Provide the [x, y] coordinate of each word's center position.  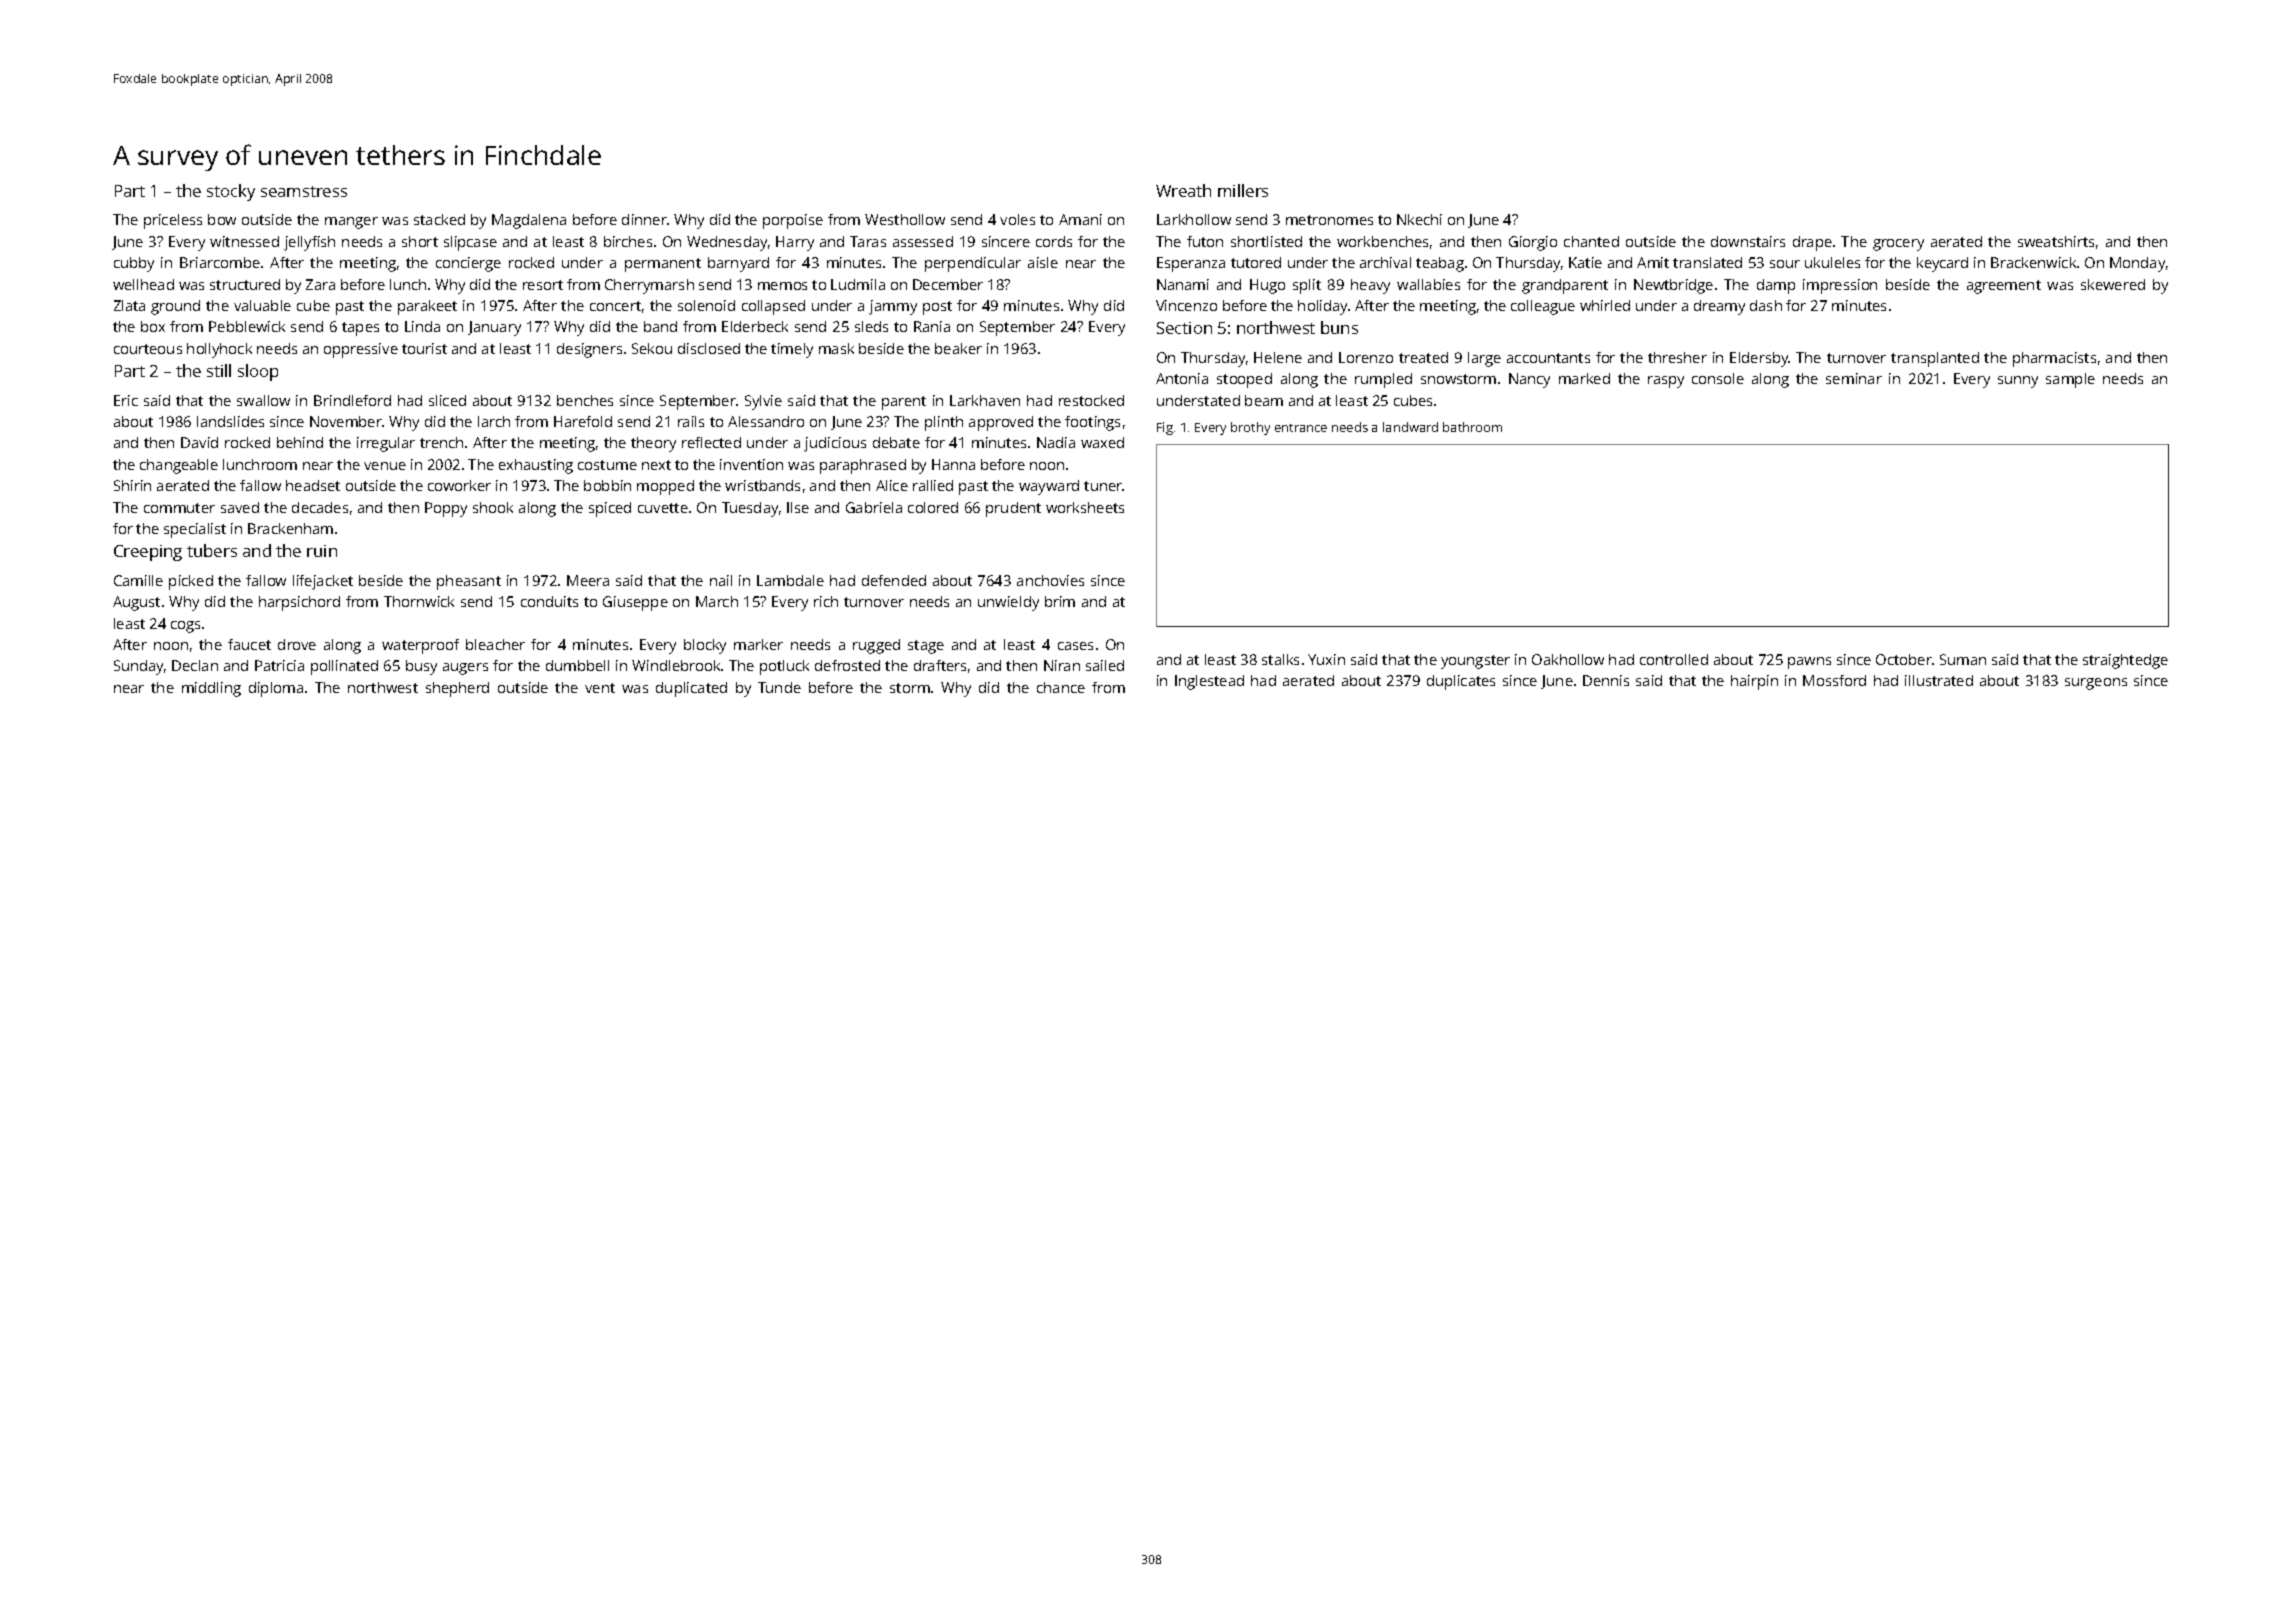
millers [1243, 190]
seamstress [304, 191]
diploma [276, 689]
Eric [126, 400]
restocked [1091, 400]
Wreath [1183, 190]
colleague [1543, 307]
